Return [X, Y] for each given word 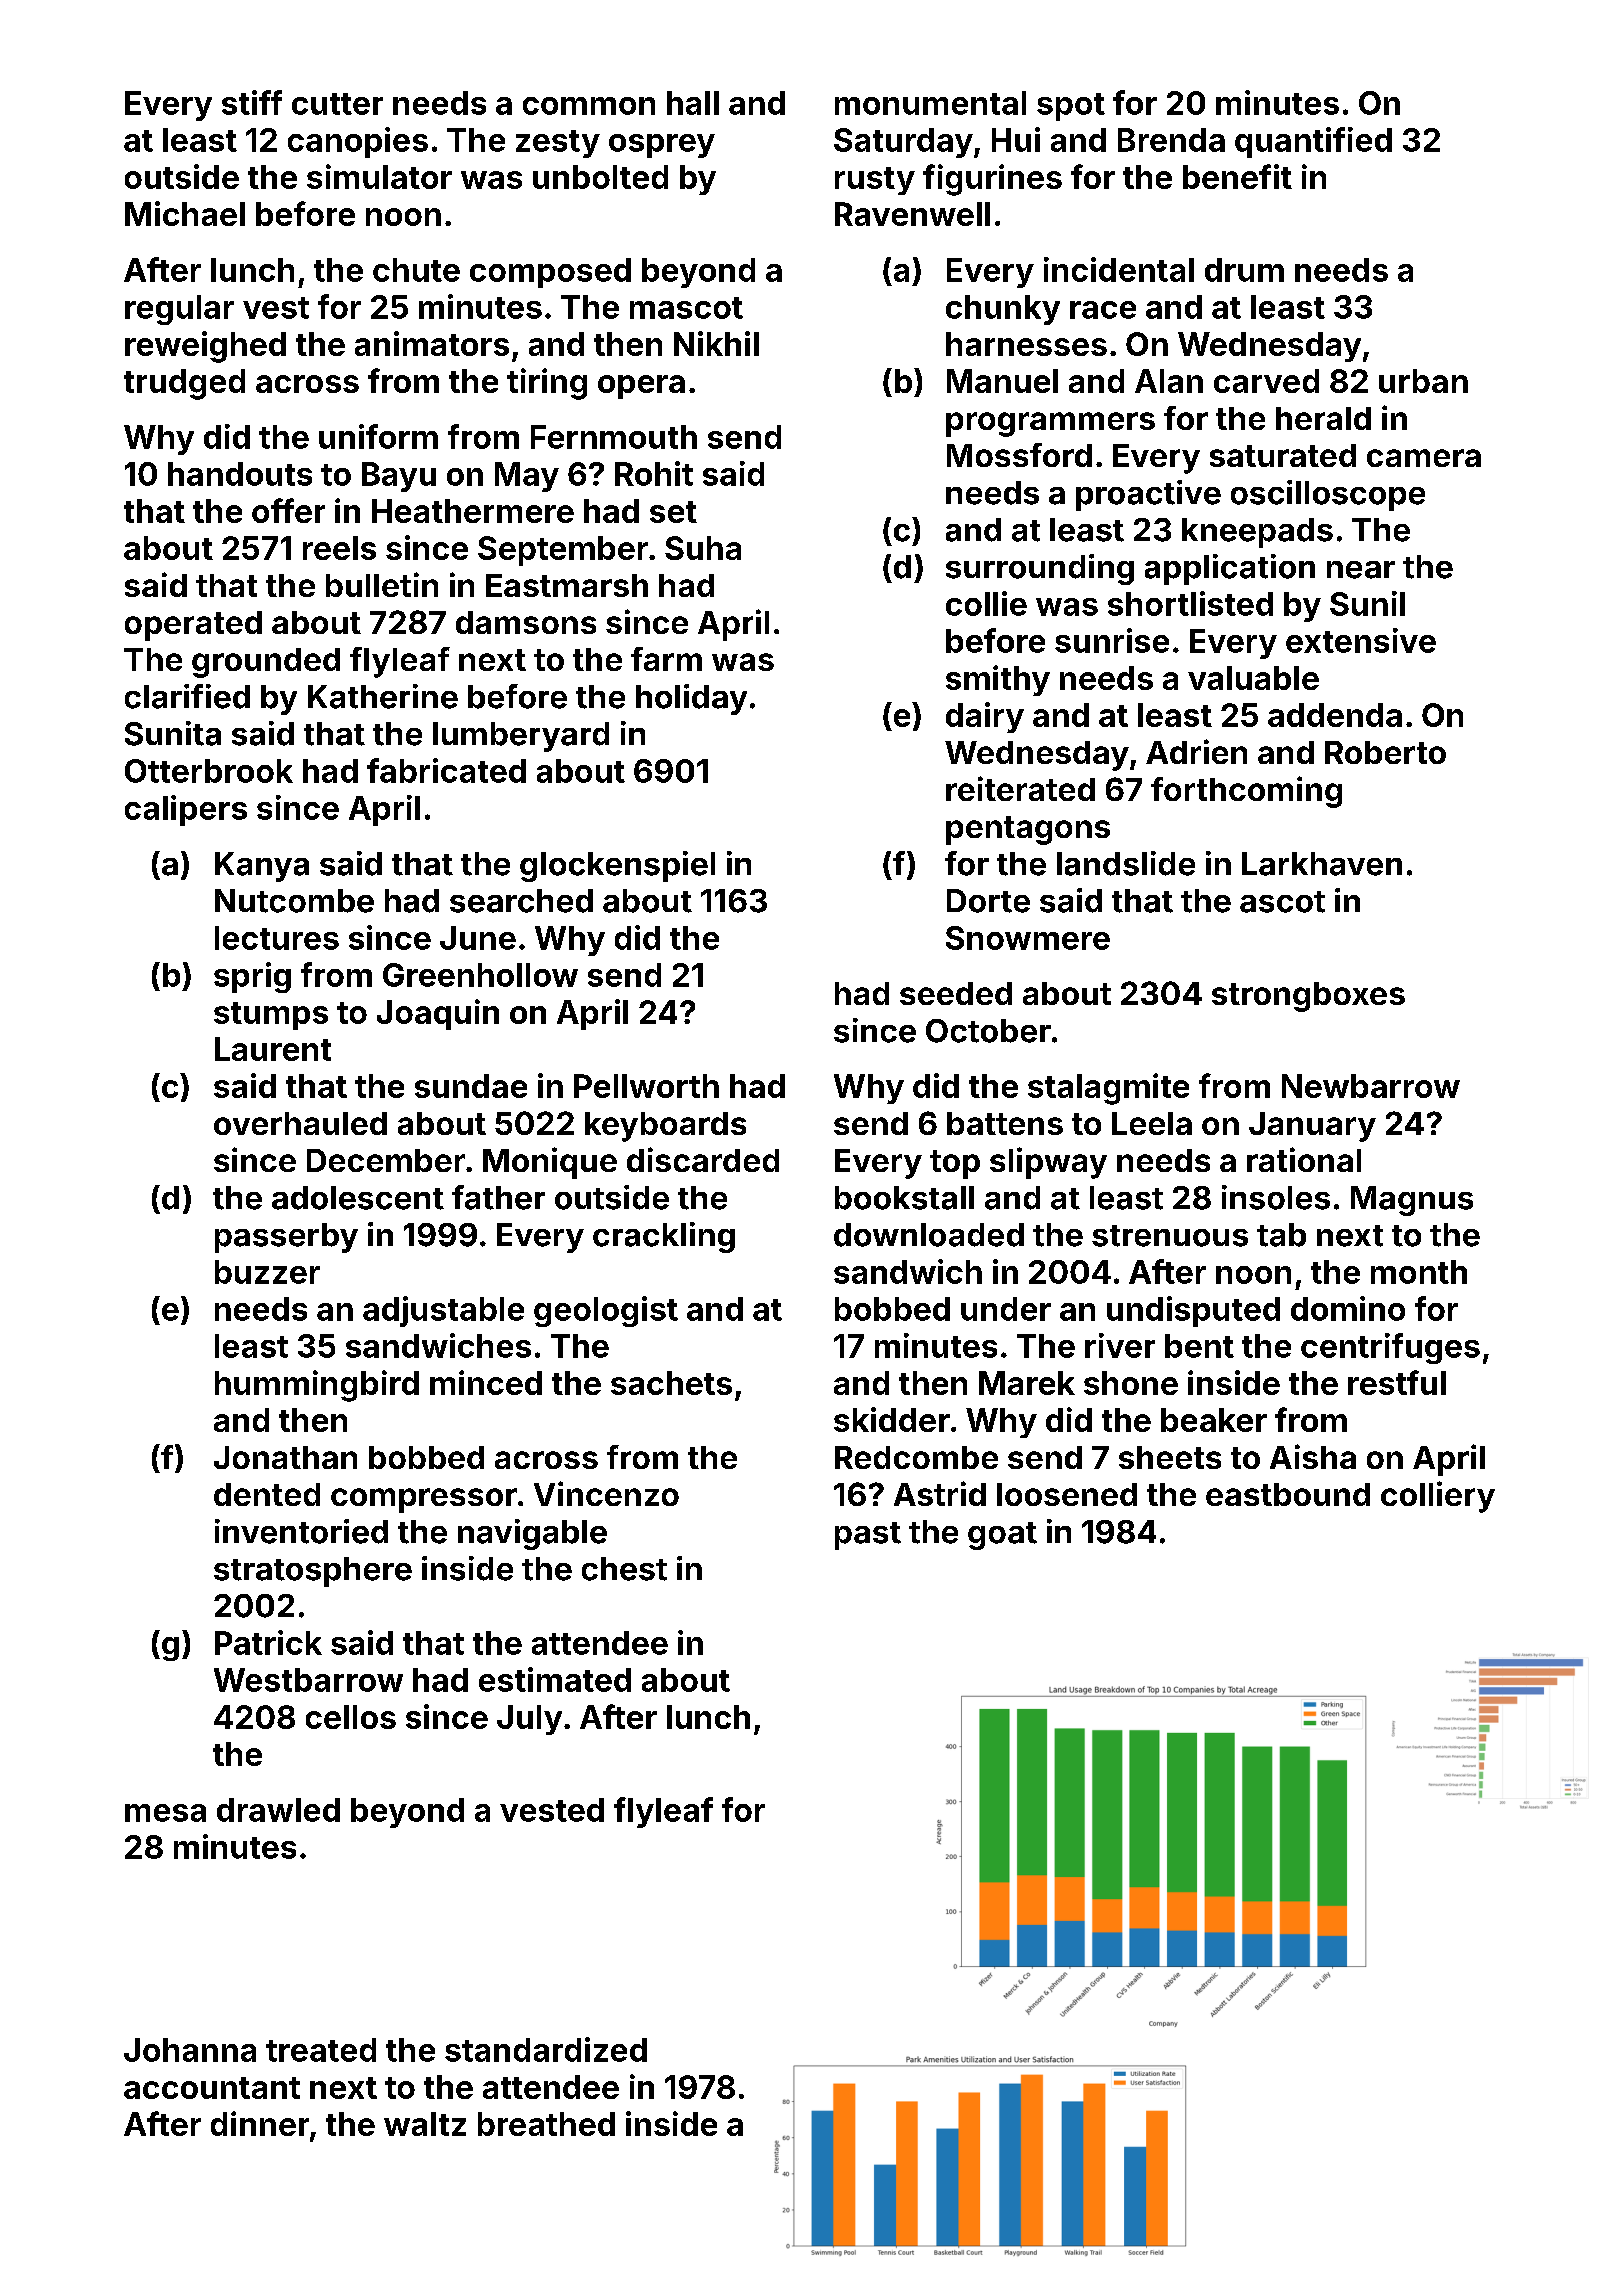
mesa [165, 1813]
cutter [337, 104]
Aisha [1313, 1456]
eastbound [1288, 1494]
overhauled [300, 1123]
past [868, 1536]
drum [1244, 270]
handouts [240, 474]
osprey [662, 146]
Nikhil [716, 343]
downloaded [929, 1235]
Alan [1169, 381]
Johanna [190, 2050]
